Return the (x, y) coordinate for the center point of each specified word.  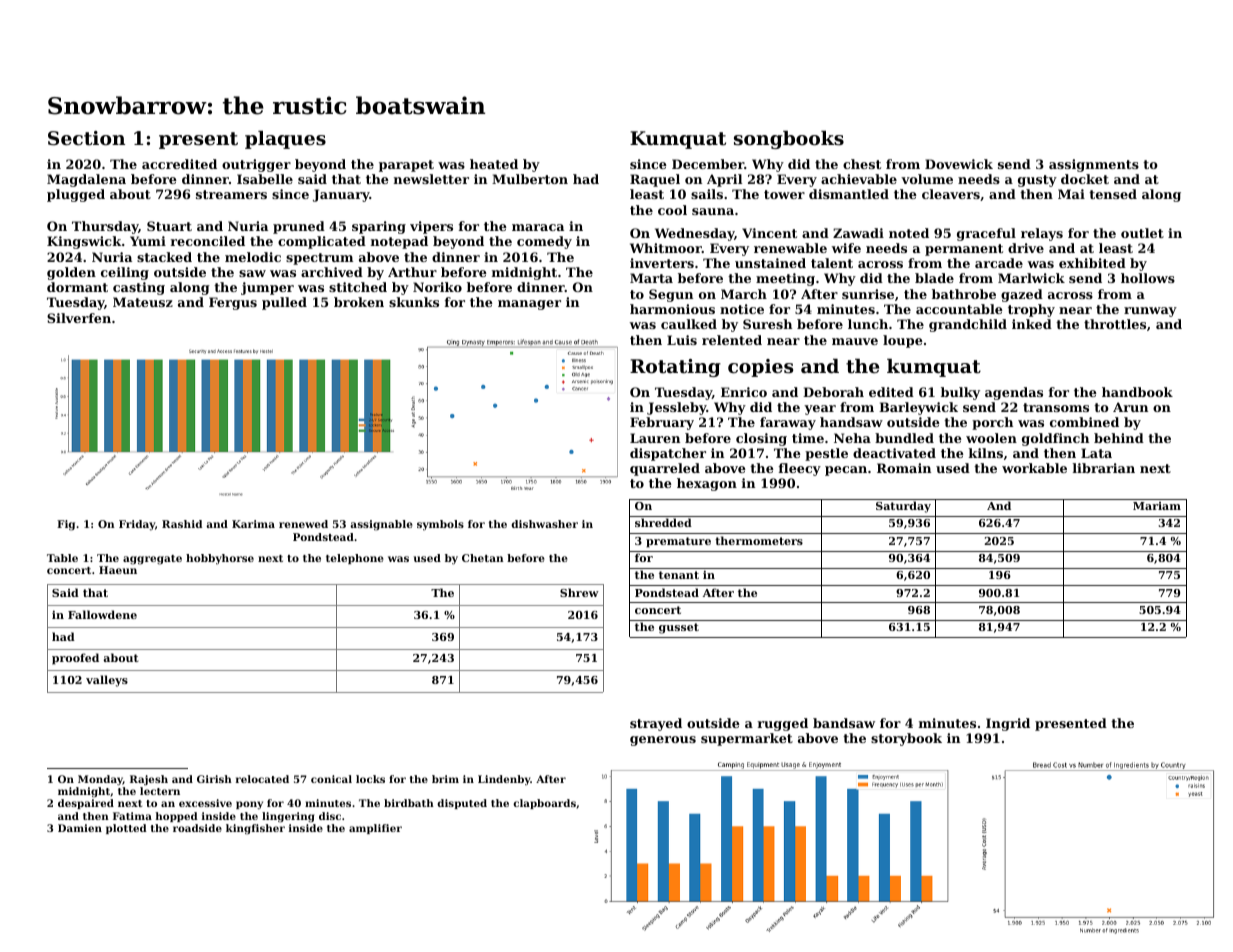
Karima (253, 524)
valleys (107, 681)
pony (249, 805)
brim (445, 779)
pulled (284, 303)
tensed (1113, 194)
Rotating (675, 368)
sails (707, 194)
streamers (231, 194)
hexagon (707, 484)
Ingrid (1008, 724)
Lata (1096, 453)
